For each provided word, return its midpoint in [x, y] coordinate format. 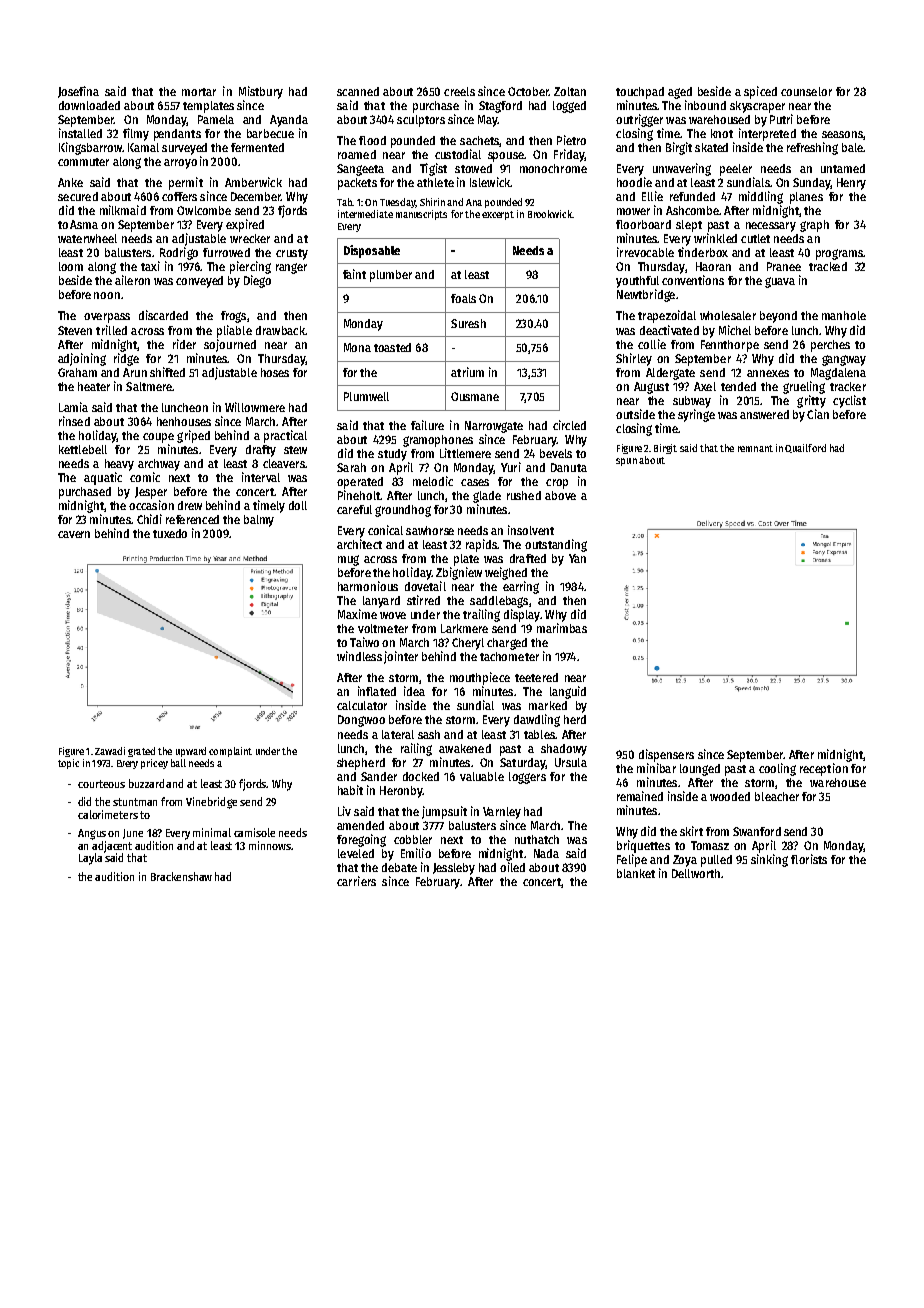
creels [459, 91]
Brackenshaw [181, 876]
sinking [769, 860]
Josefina [78, 92]
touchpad [640, 93]
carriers [356, 881]
